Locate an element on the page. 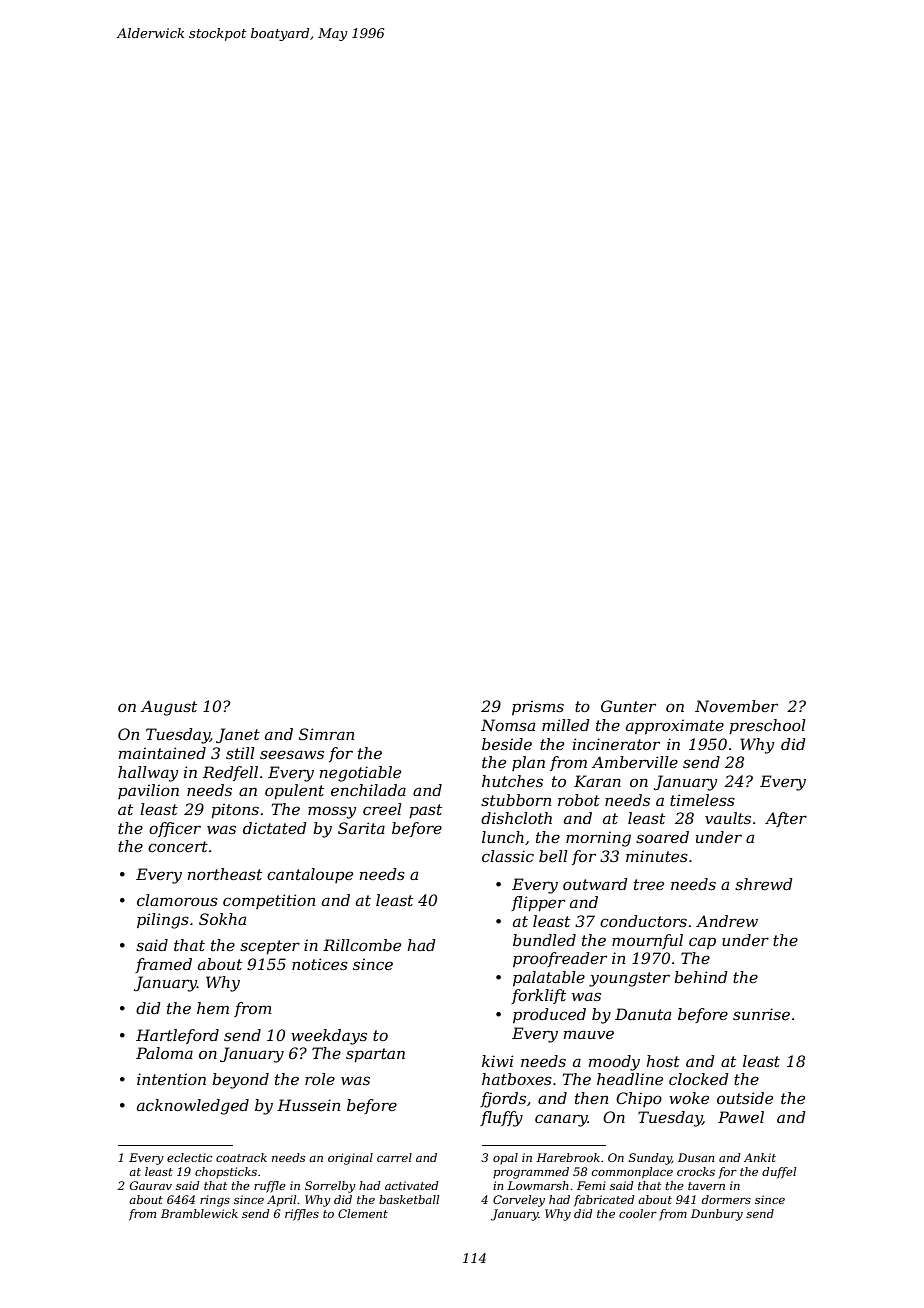 The height and width of the page is (1308, 924). bell is located at coordinates (553, 856).
